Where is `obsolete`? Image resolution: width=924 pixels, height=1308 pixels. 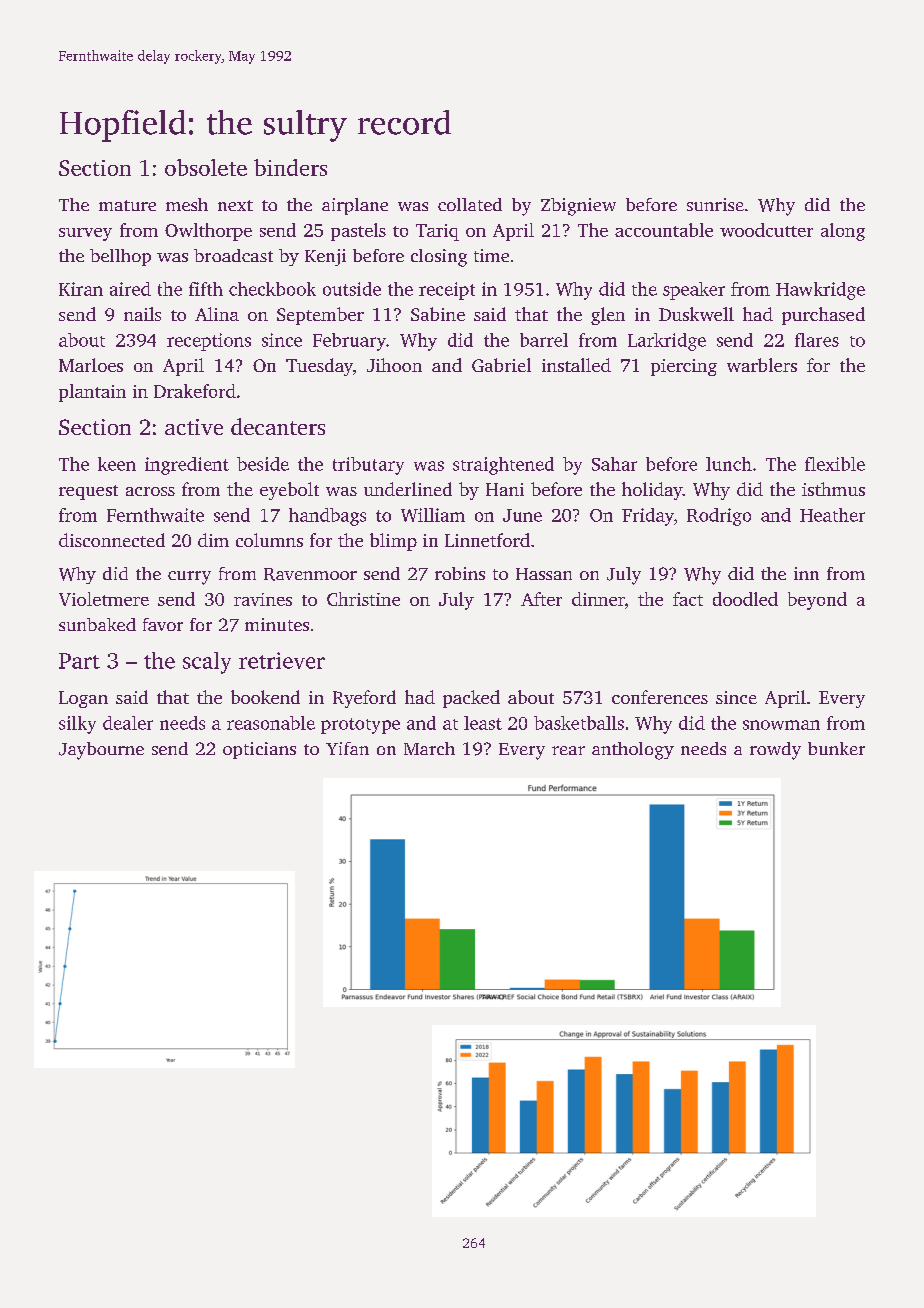
obsolete is located at coordinates (206, 167).
